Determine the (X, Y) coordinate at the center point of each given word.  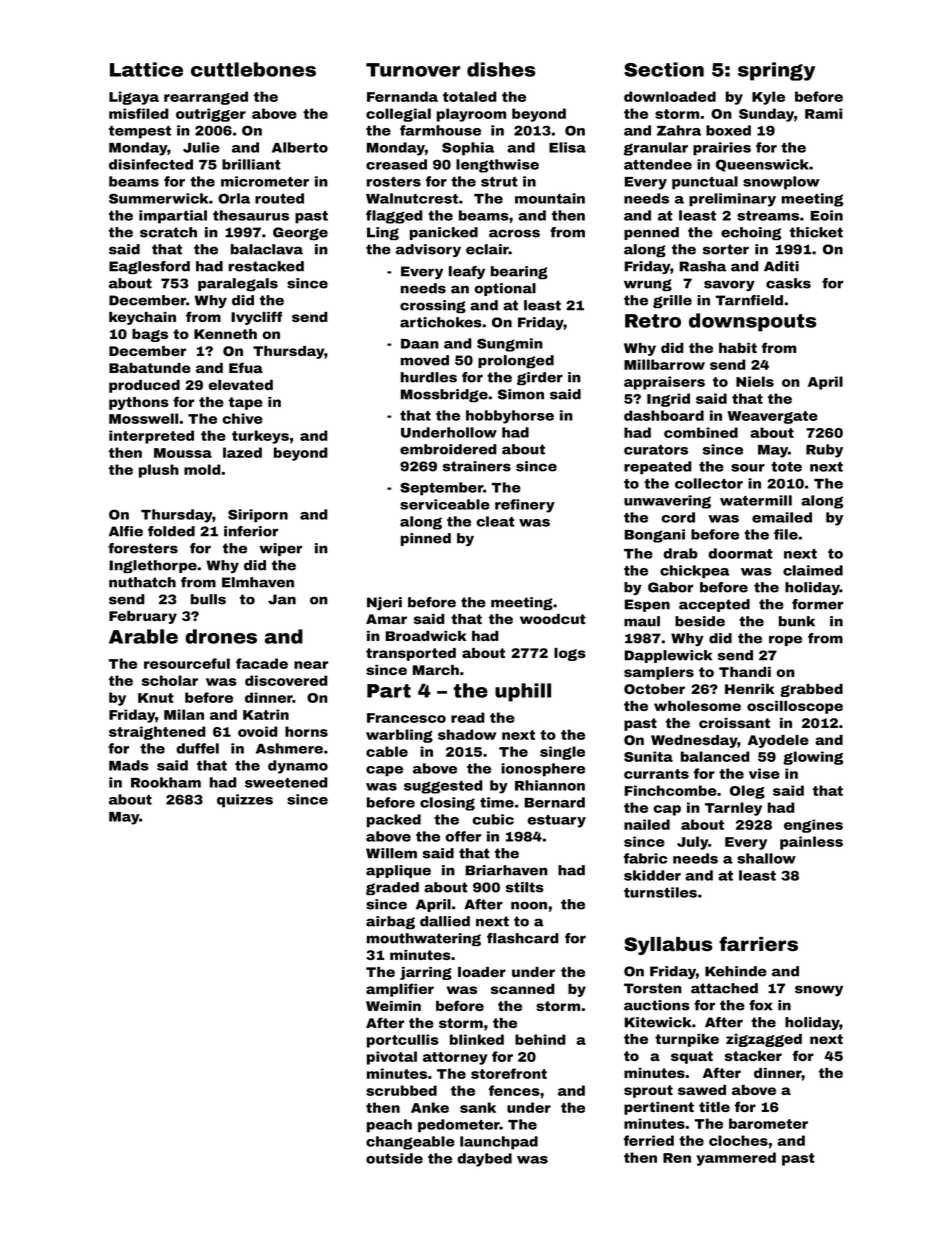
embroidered (448, 449)
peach (389, 1126)
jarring (426, 973)
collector (709, 483)
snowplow (781, 183)
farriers (758, 943)
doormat (741, 553)
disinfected (151, 164)
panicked (444, 233)
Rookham (166, 782)
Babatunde (150, 368)
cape (384, 771)
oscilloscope (795, 707)
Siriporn (258, 516)
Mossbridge (444, 395)
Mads (129, 765)
